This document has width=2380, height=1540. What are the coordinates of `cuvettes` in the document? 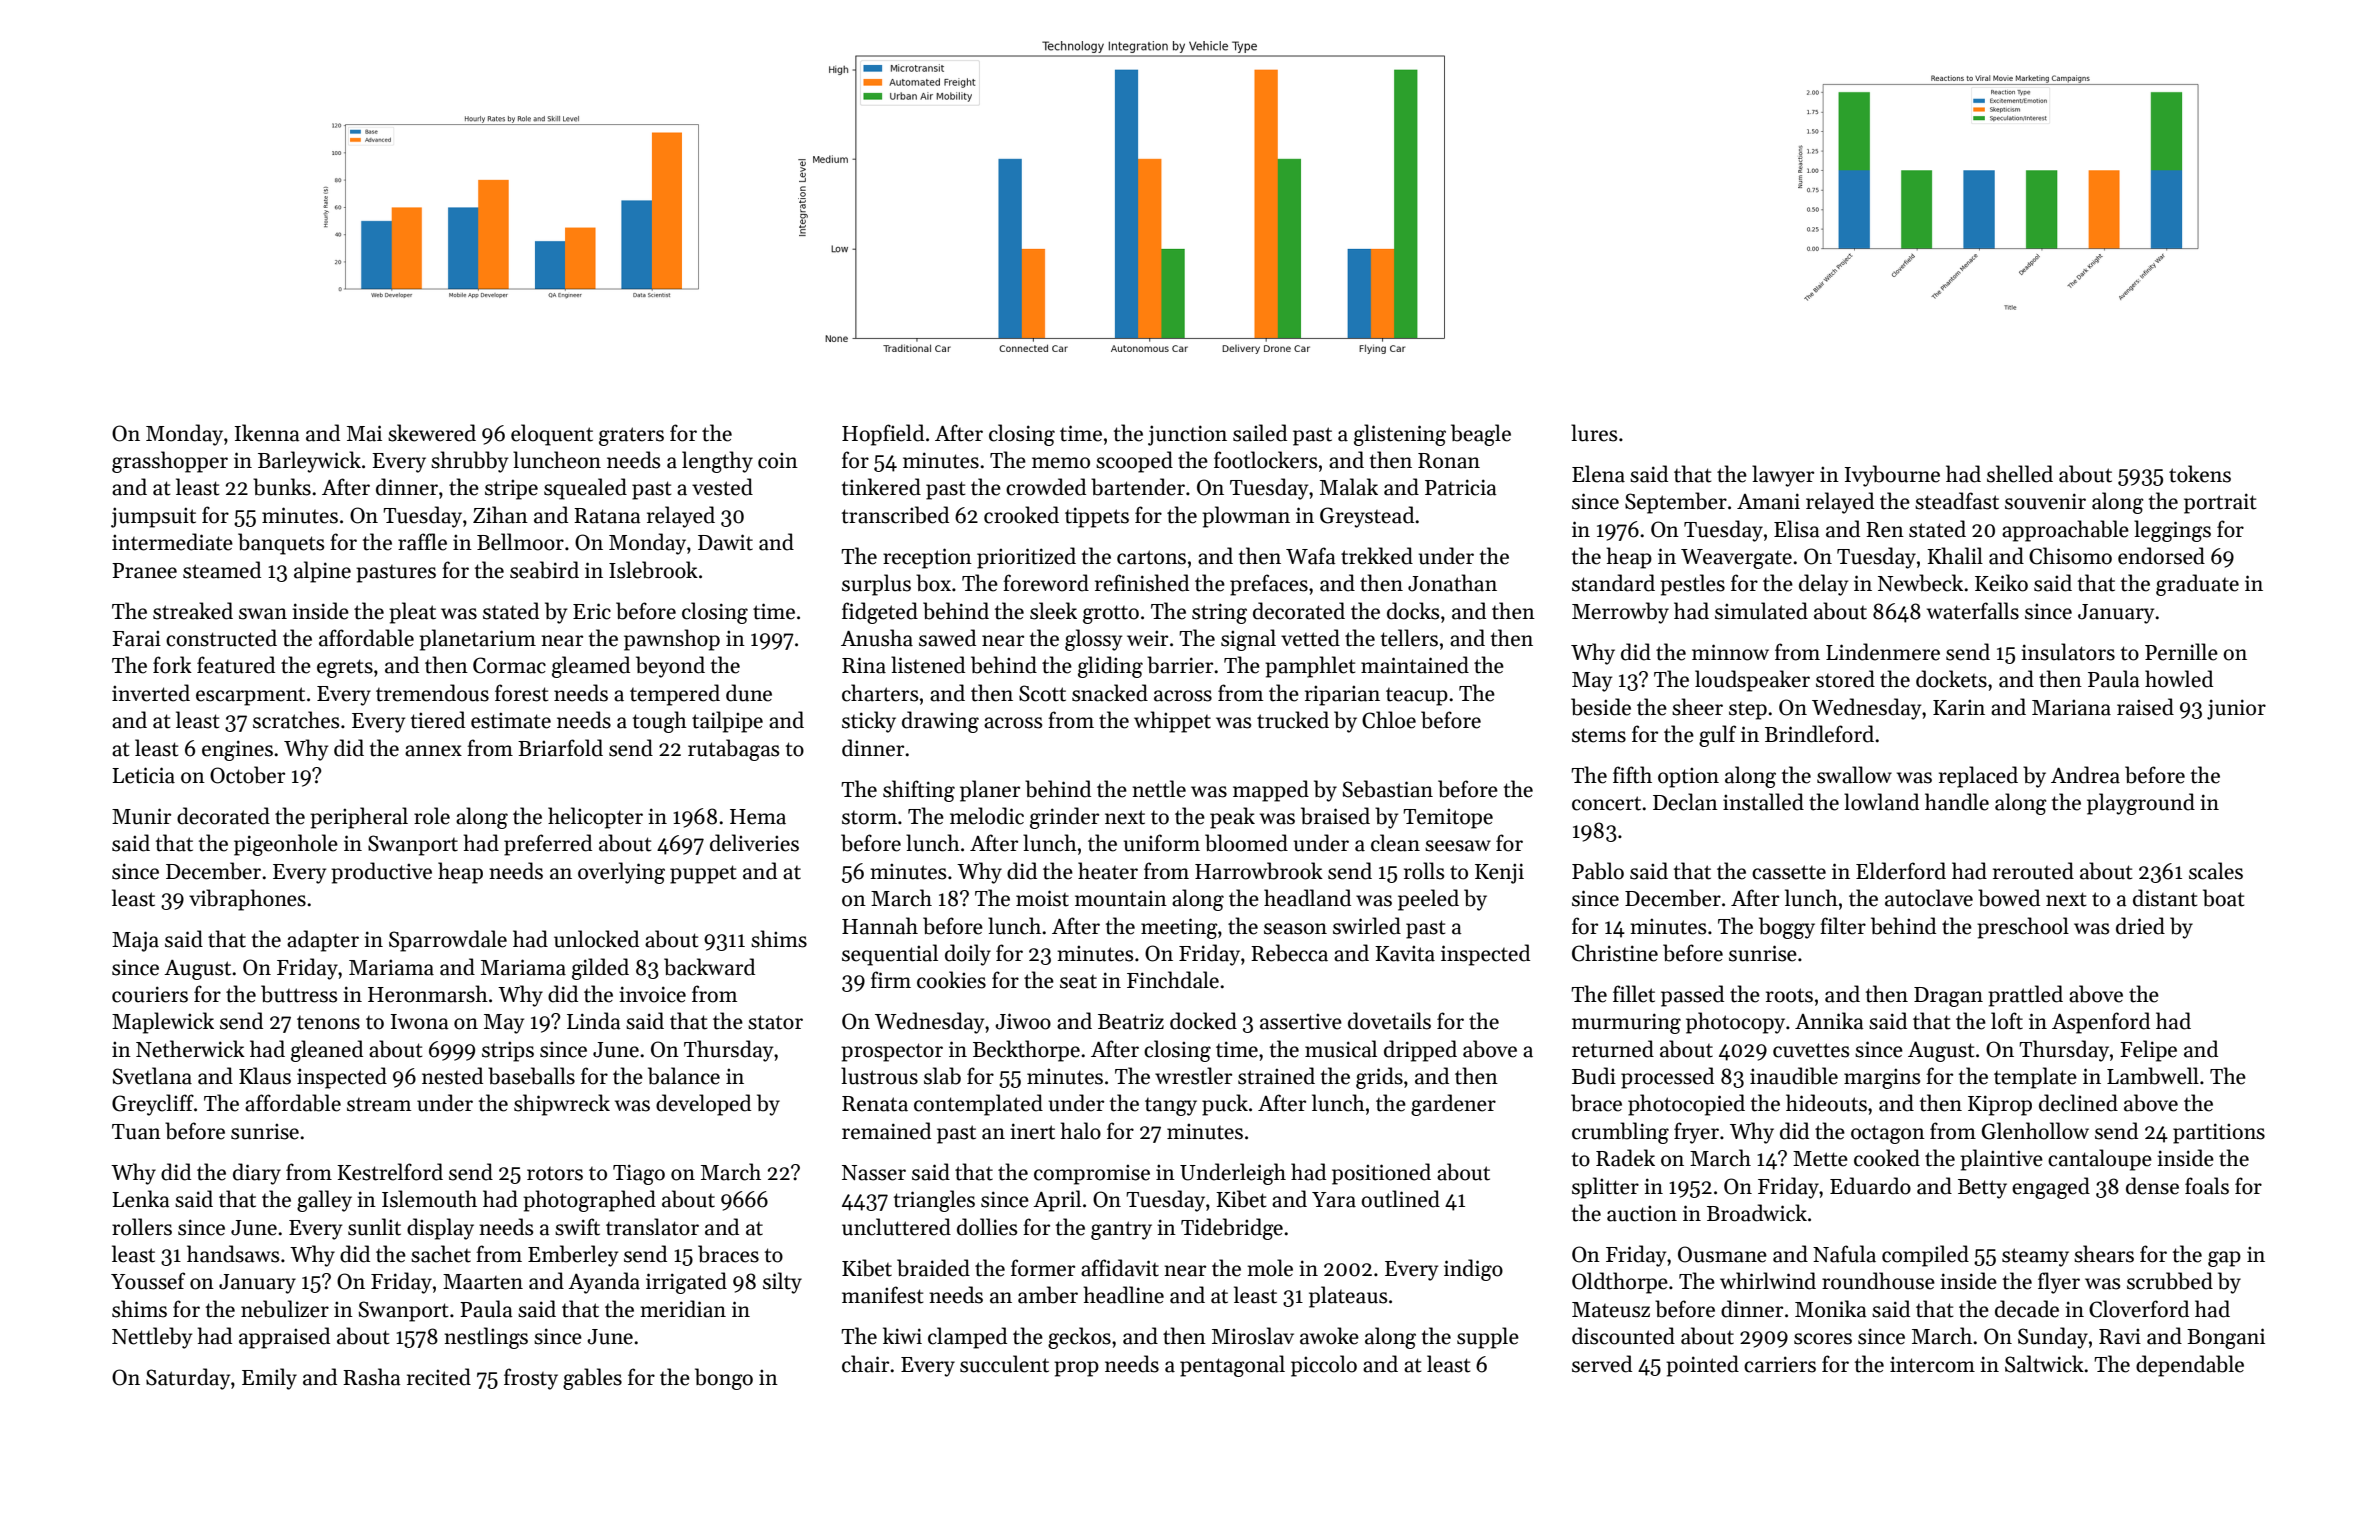 It's located at (1811, 1050).
